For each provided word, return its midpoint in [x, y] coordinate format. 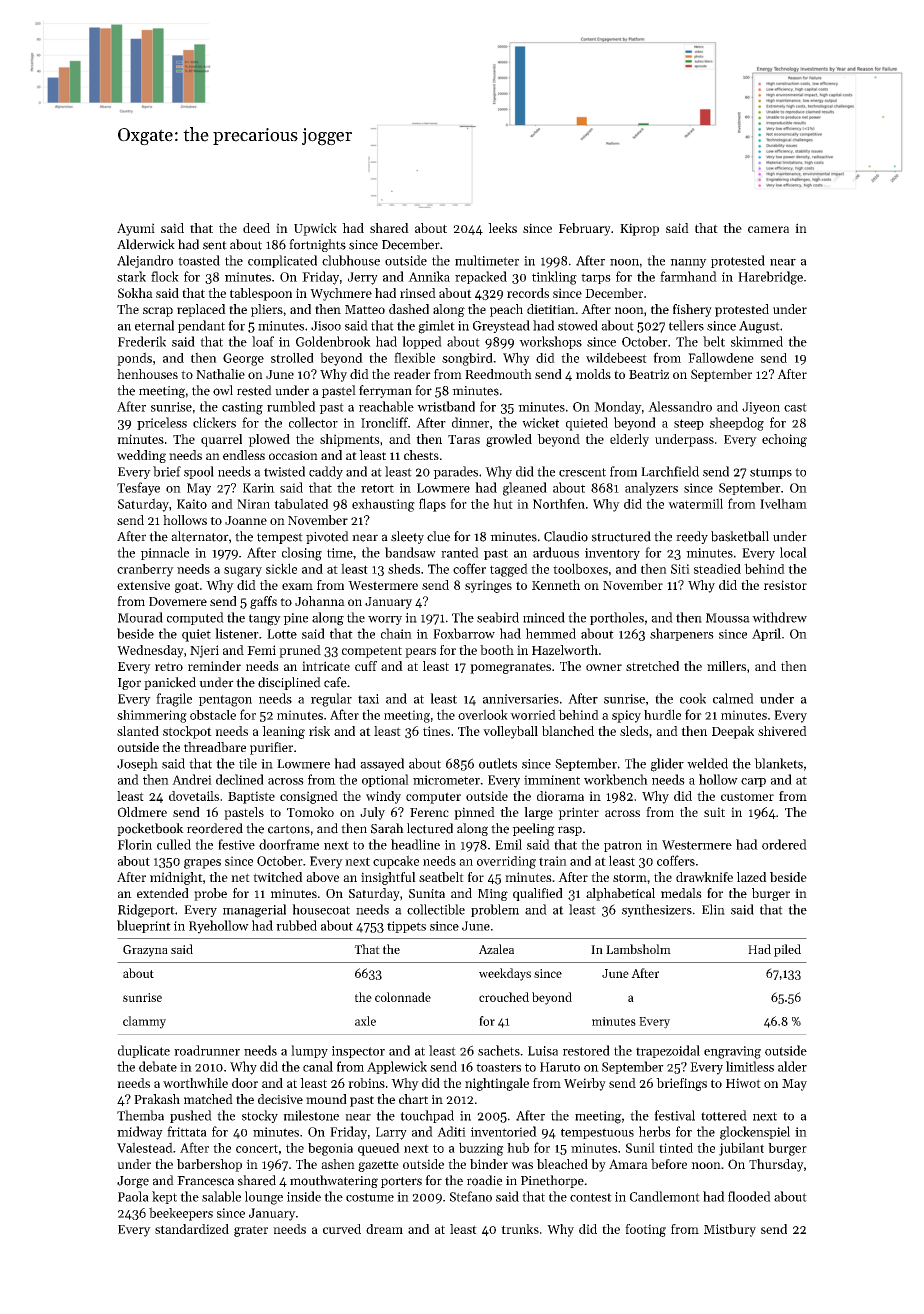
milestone [311, 1115]
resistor [785, 585]
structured [621, 536]
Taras [464, 439]
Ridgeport [146, 911]
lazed [752, 877]
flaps [432, 505]
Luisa [543, 1051]
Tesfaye [138, 489]
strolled [292, 357]
